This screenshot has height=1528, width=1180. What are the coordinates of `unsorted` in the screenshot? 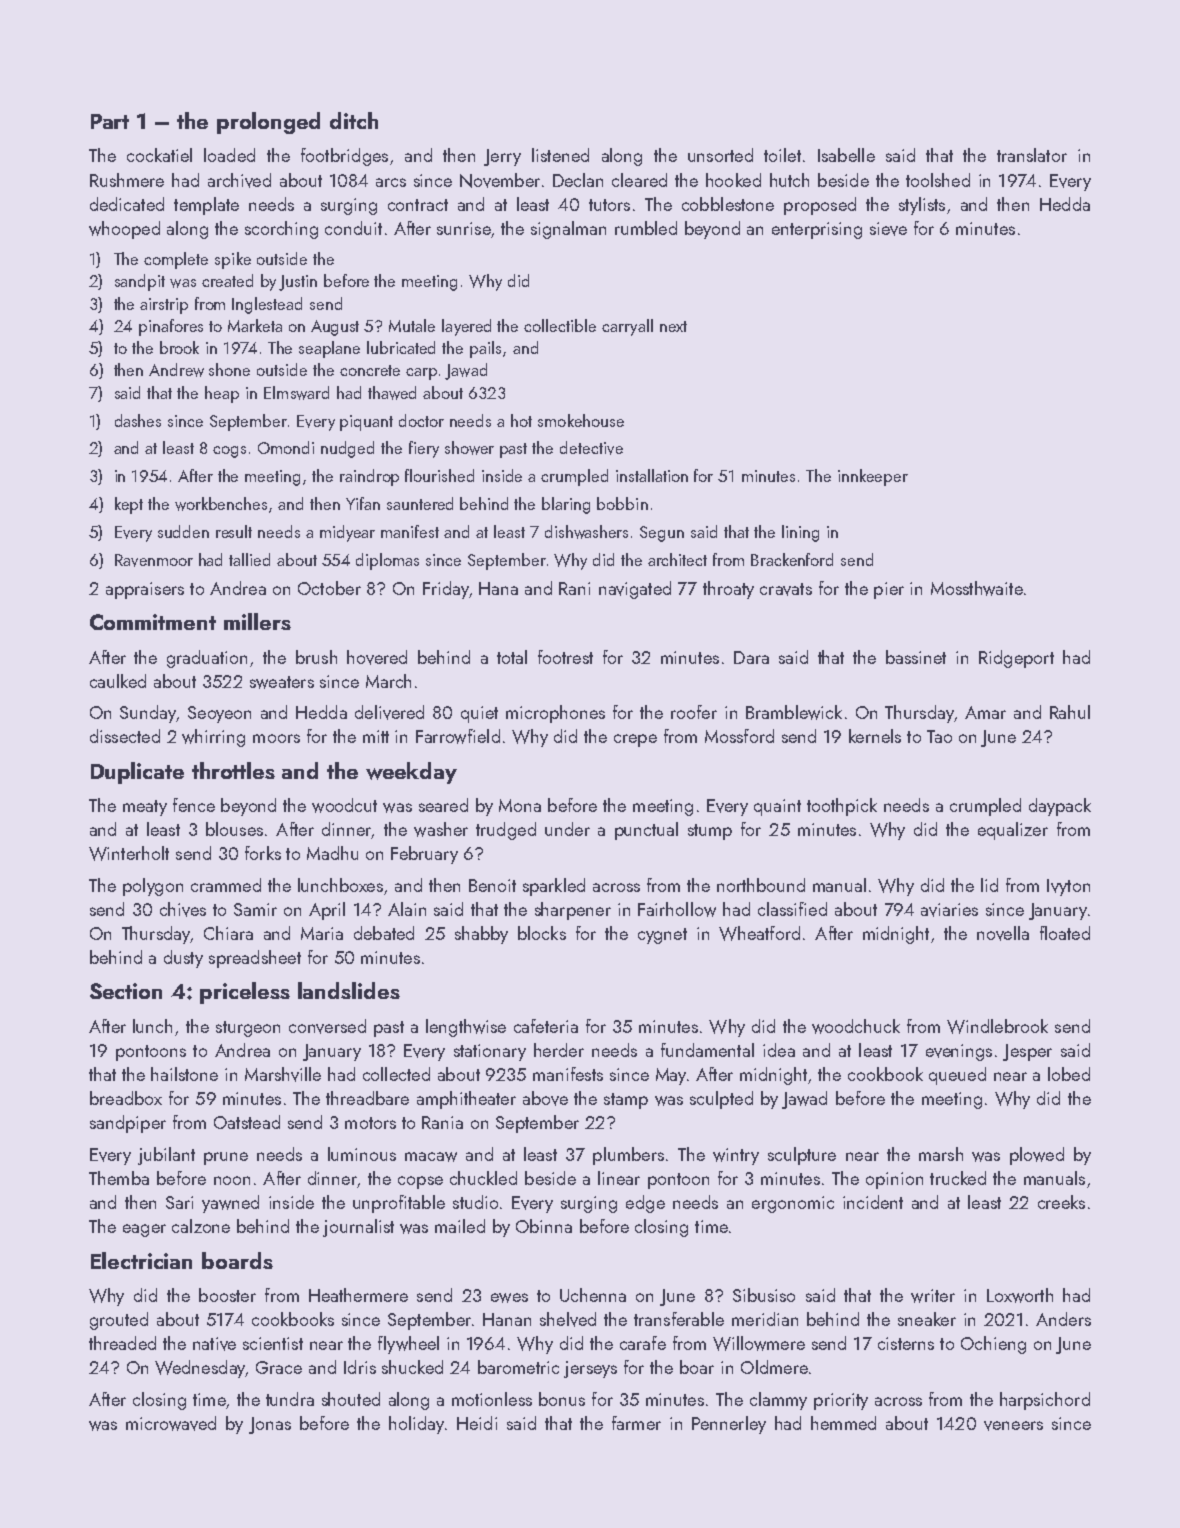 It's located at (720, 155).
